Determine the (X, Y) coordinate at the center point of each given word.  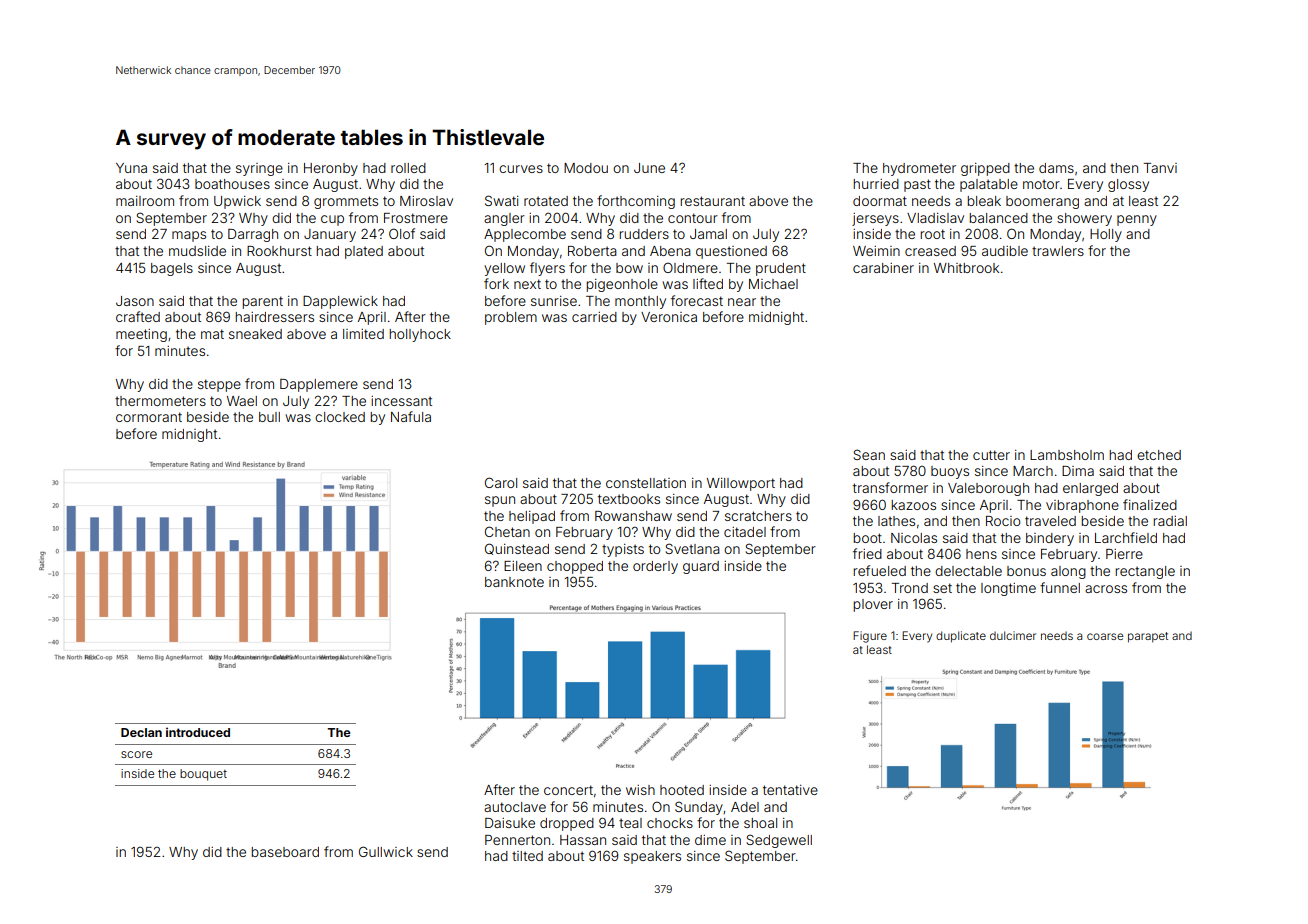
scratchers (758, 516)
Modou (586, 168)
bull (269, 417)
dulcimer (1013, 635)
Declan (141, 732)
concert (568, 790)
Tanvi (1160, 168)
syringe (259, 169)
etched (1159, 455)
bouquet (203, 775)
